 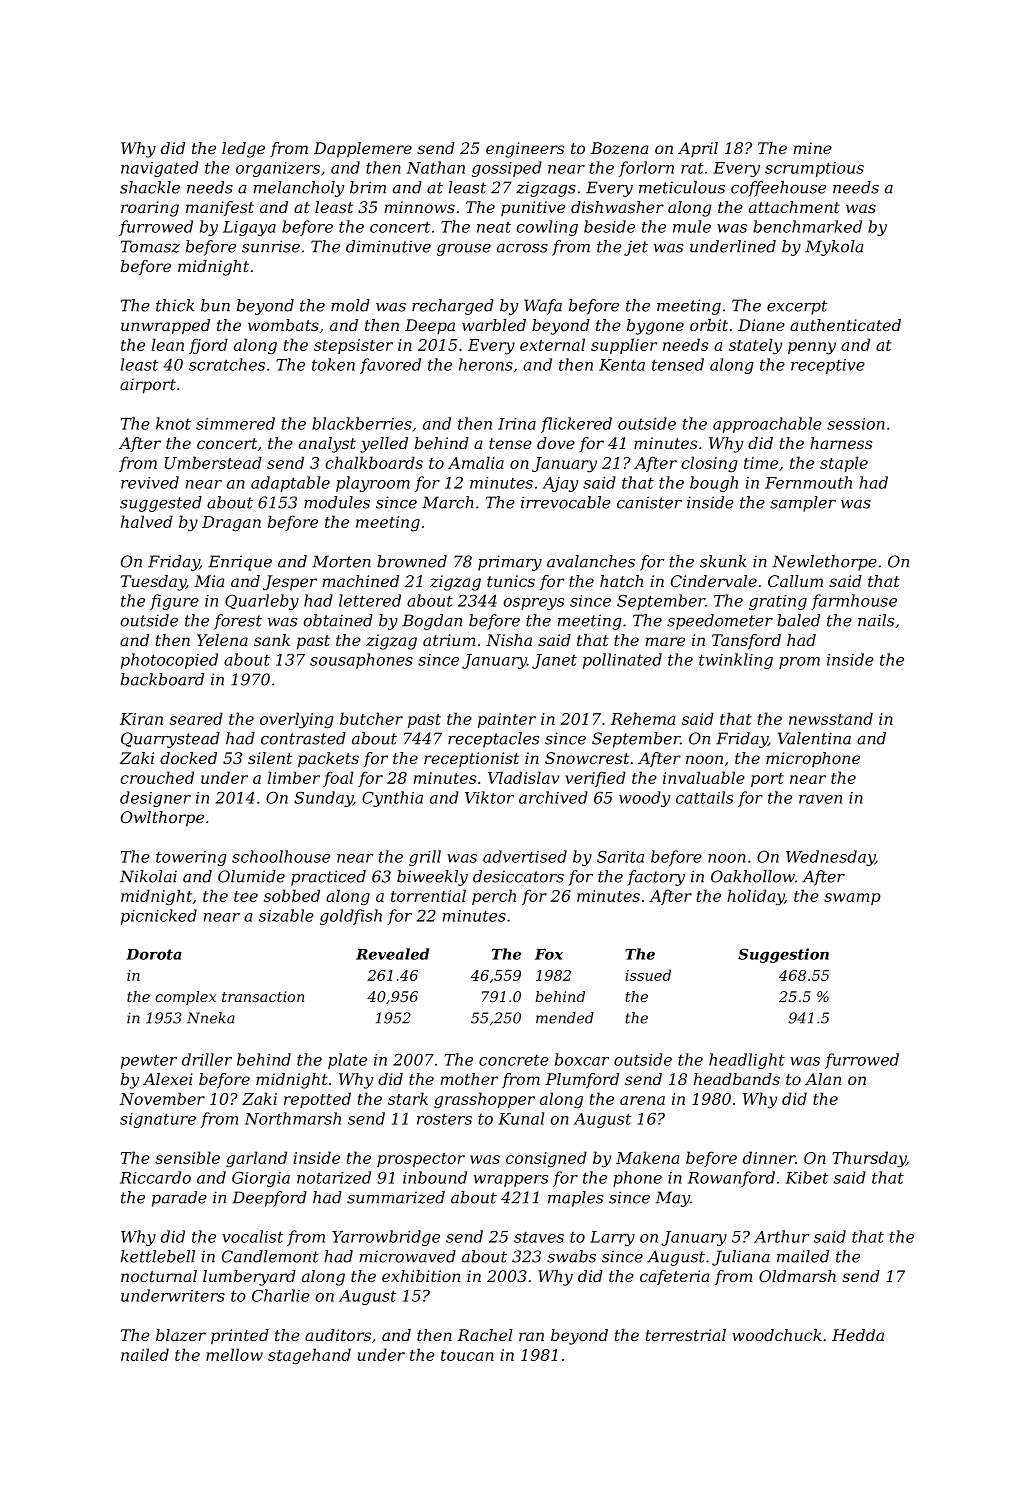 What do you see at coordinates (806, 1177) in the screenshot?
I see `Kibet` at bounding box center [806, 1177].
